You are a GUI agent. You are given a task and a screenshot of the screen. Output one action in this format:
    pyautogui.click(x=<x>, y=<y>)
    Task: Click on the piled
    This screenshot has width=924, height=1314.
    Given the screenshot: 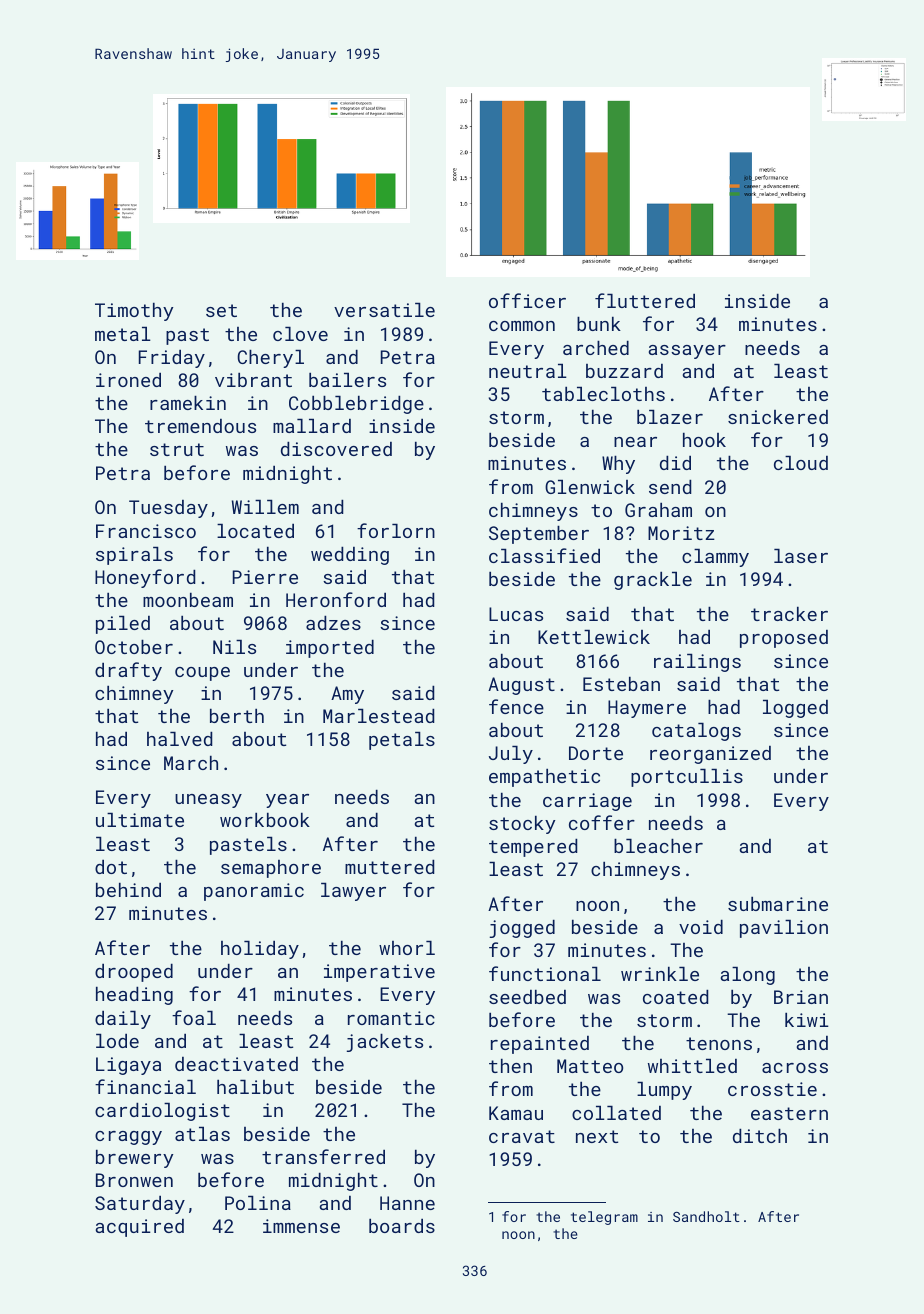 What is the action you would take?
    pyautogui.click(x=123, y=625)
